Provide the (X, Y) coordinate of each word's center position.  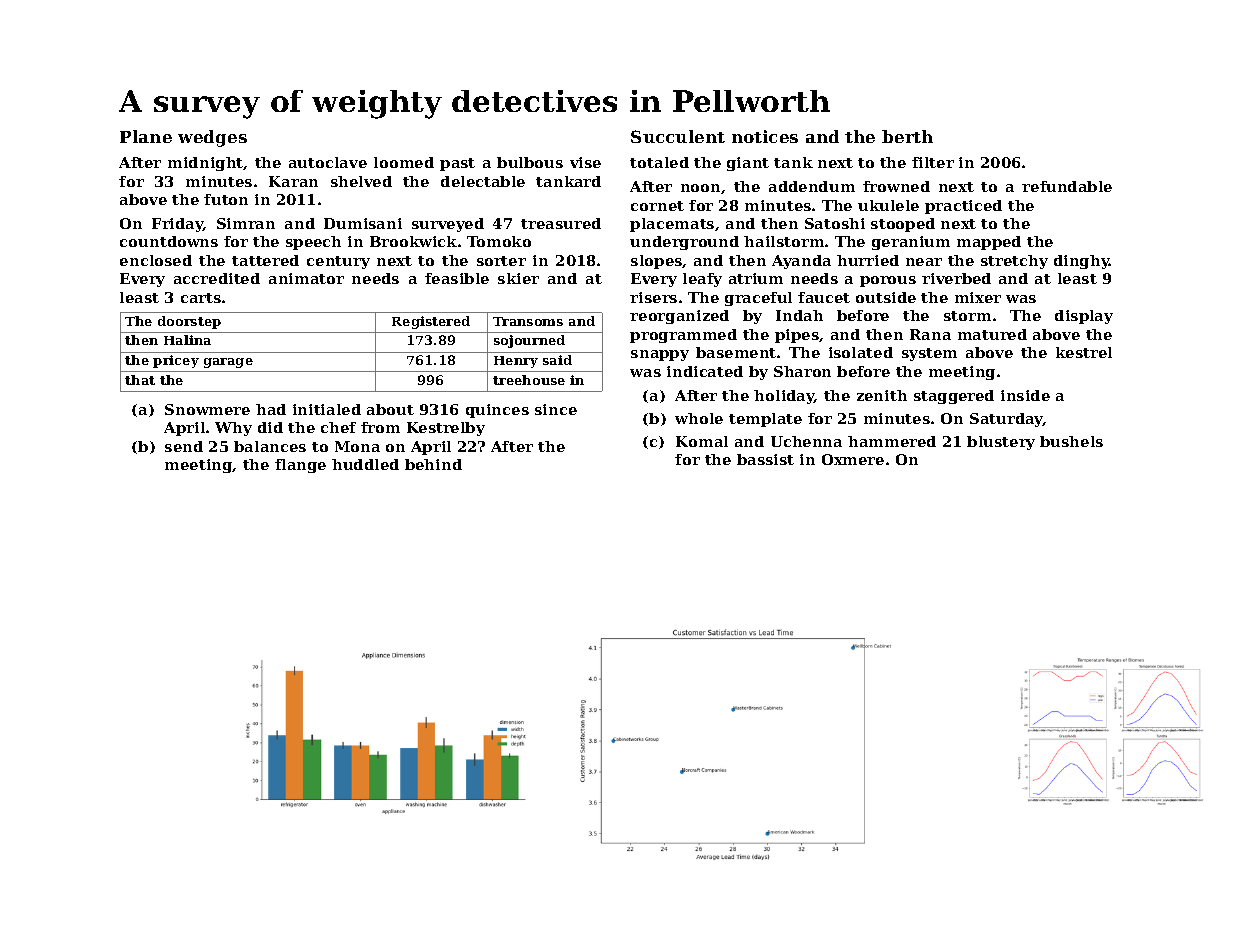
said (557, 360)
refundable (1067, 186)
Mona (357, 446)
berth (907, 136)
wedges (212, 138)
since (556, 409)
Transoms (528, 321)
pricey (176, 361)
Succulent (678, 136)
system (929, 354)
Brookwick (413, 241)
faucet (824, 297)
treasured (561, 223)
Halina (187, 340)
